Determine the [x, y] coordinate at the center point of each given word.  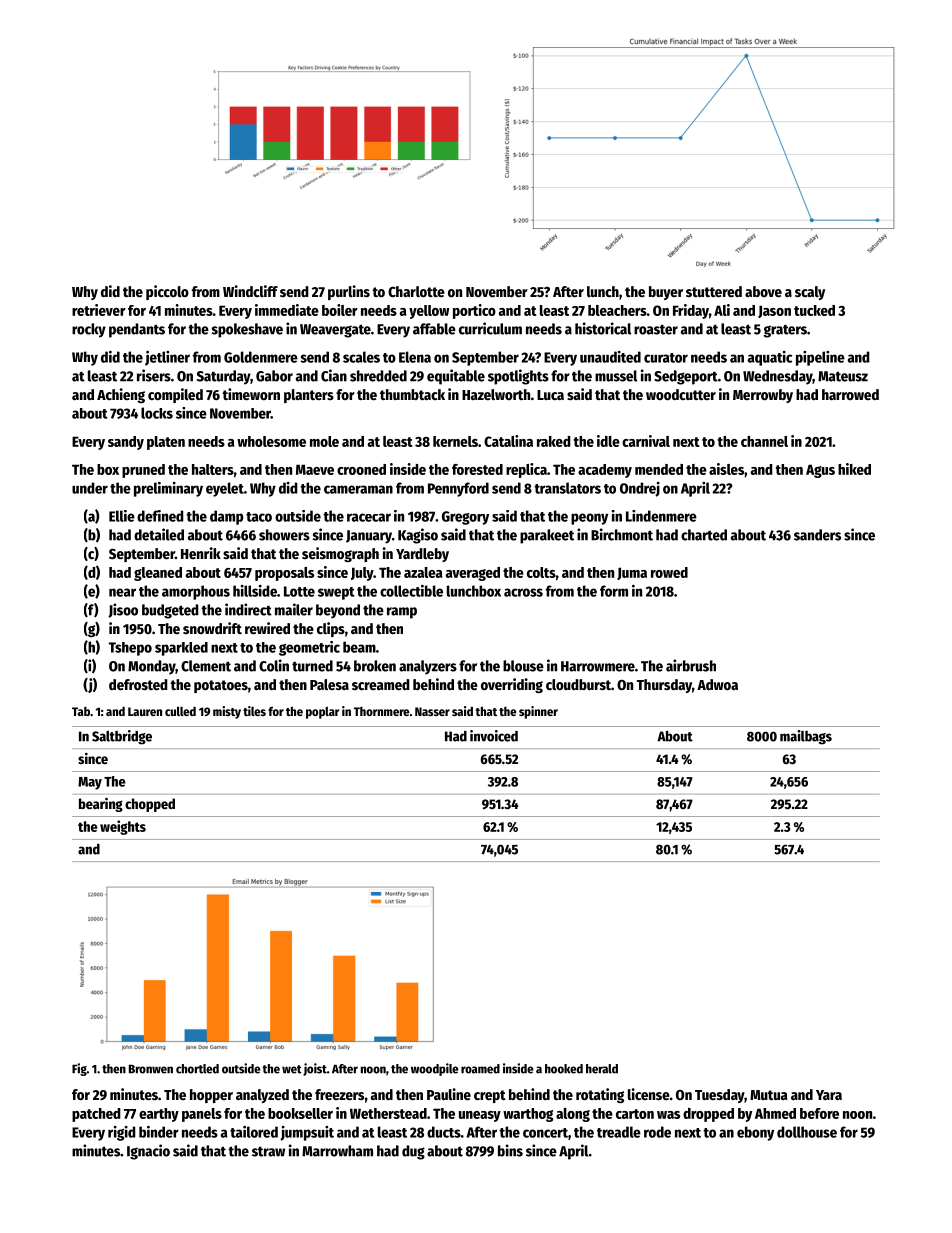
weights [123, 827]
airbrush [691, 665]
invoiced [494, 736]
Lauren [145, 711]
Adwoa [717, 684]
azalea [423, 572]
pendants [137, 330]
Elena [415, 357]
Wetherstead [388, 1113]
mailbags [806, 737]
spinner [538, 712]
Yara [829, 1095]
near [122, 592]
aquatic [770, 358]
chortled [197, 1069]
